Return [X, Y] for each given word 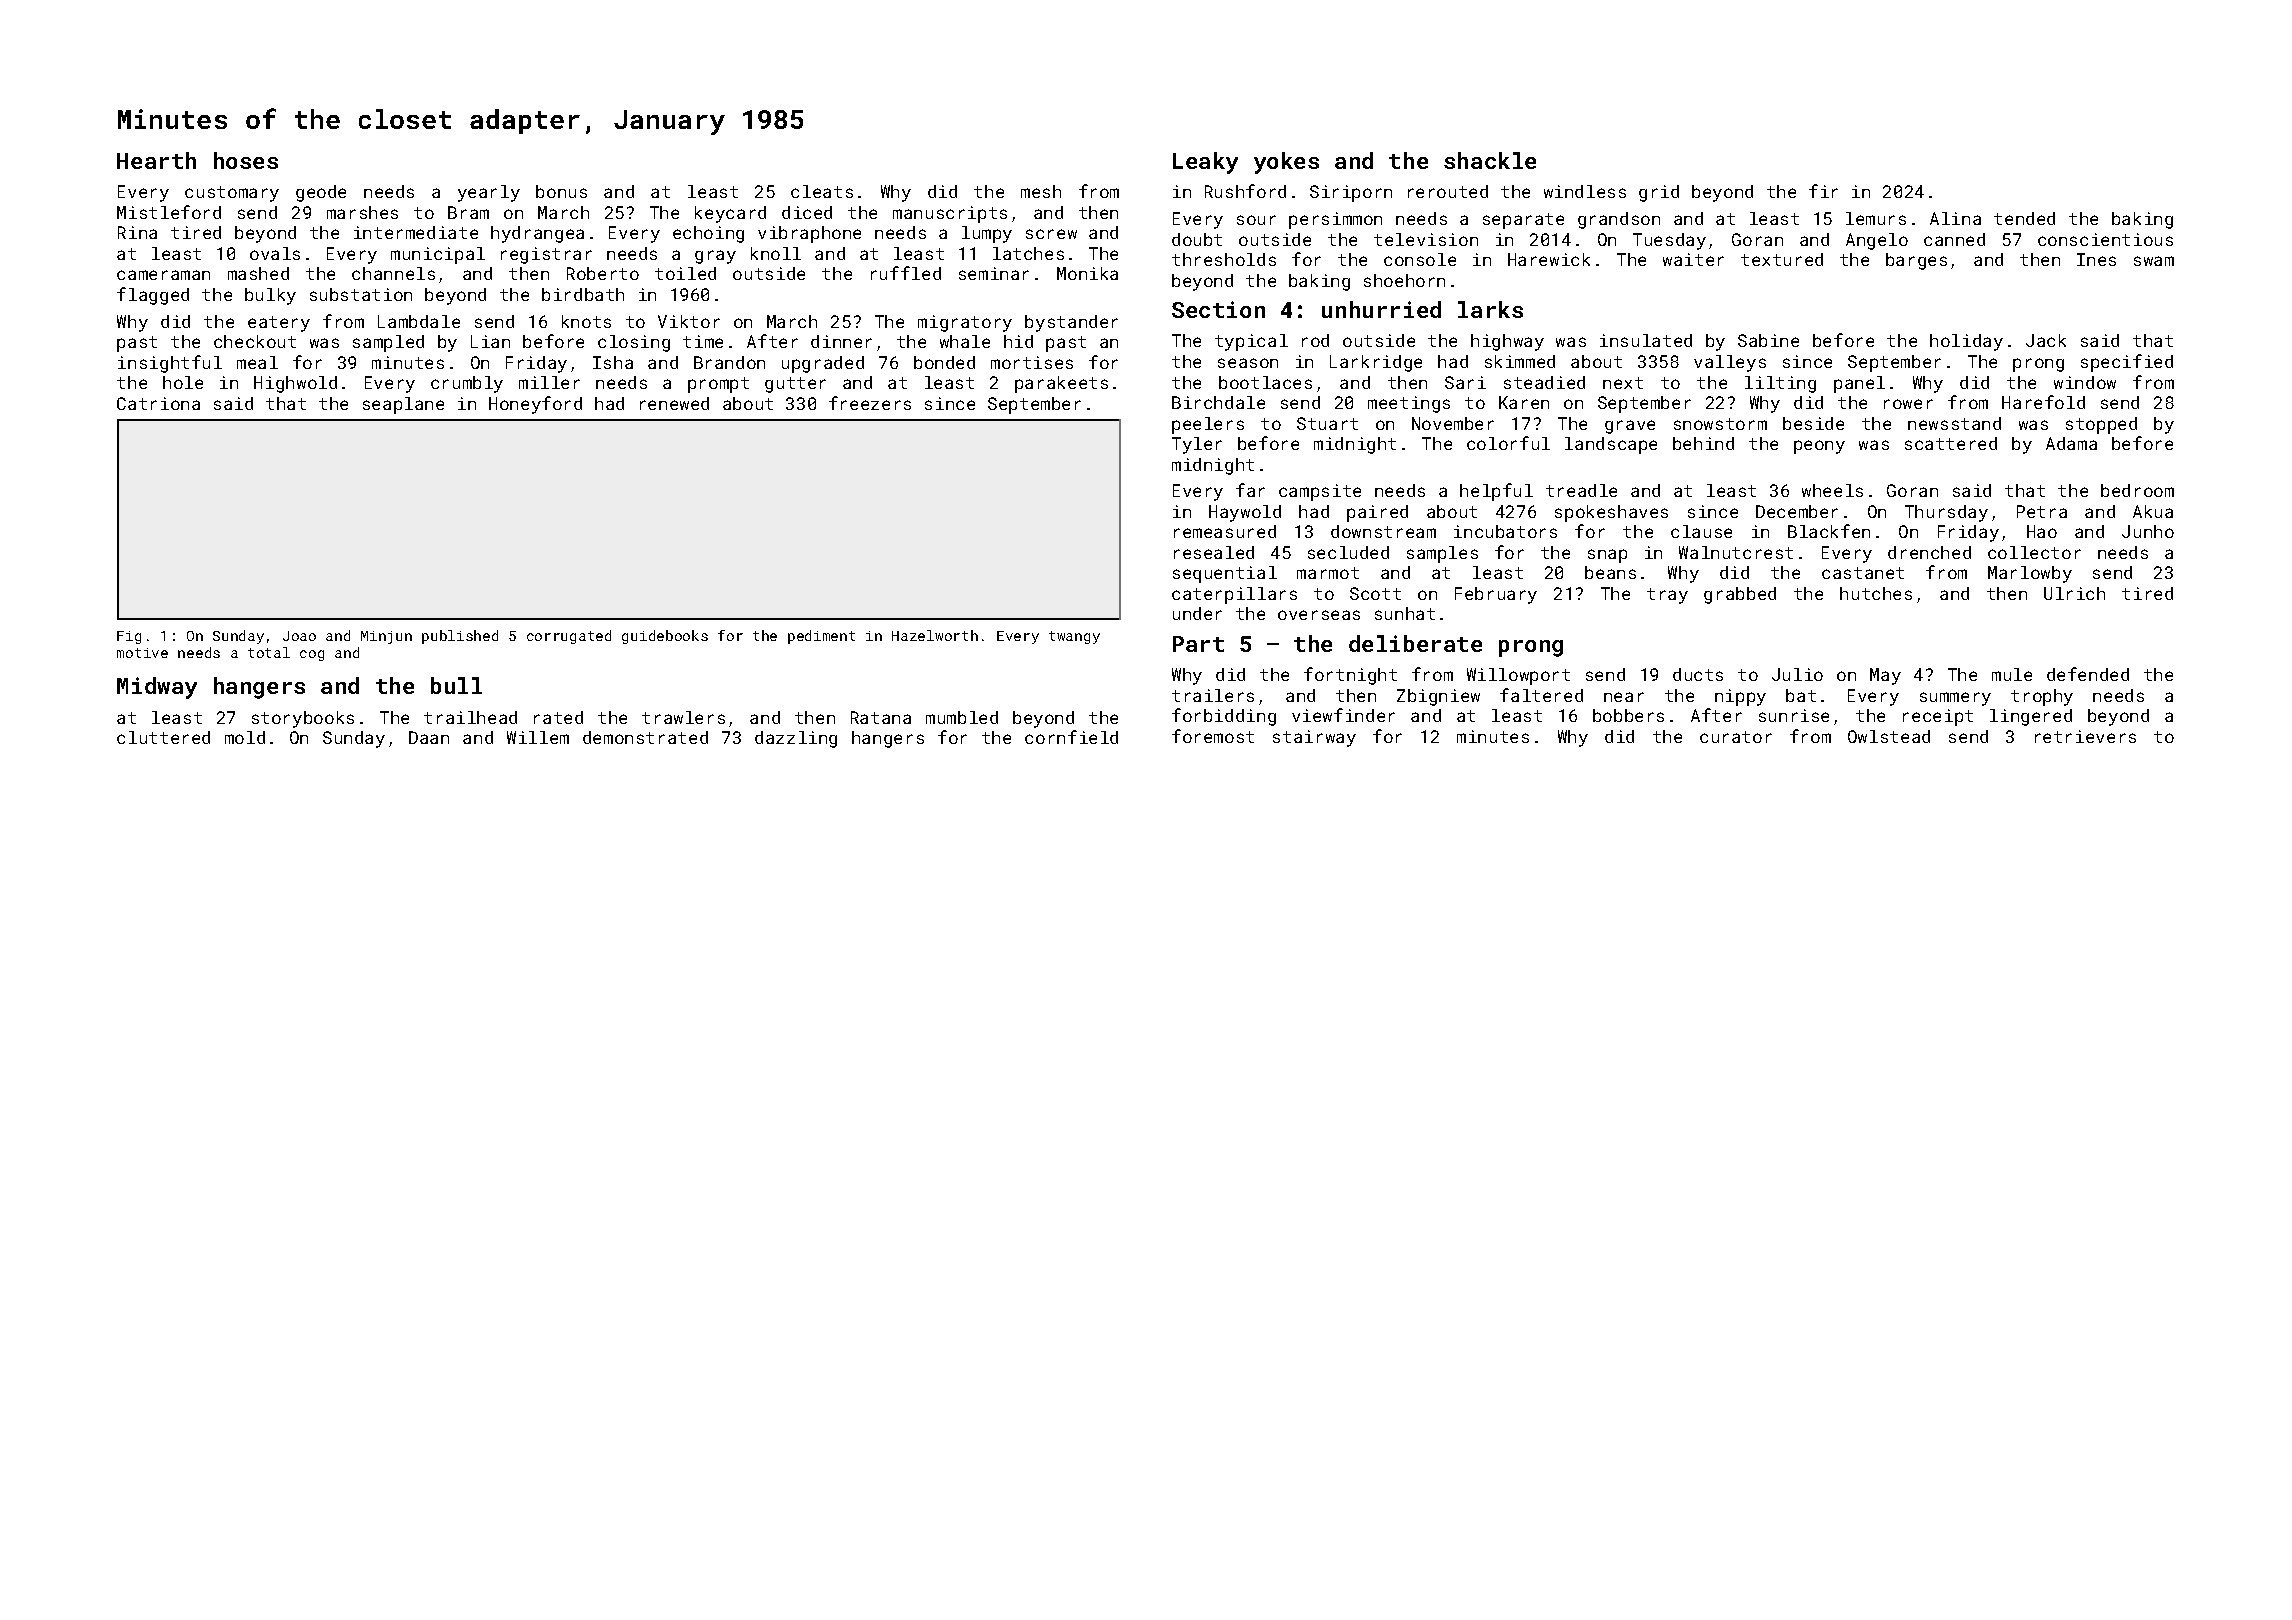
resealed [1214, 552]
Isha [613, 362]
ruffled [906, 273]
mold [245, 737]
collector [2034, 552]
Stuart [1327, 423]
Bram [468, 212]
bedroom [2137, 490]
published [460, 637]
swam [2154, 261]
